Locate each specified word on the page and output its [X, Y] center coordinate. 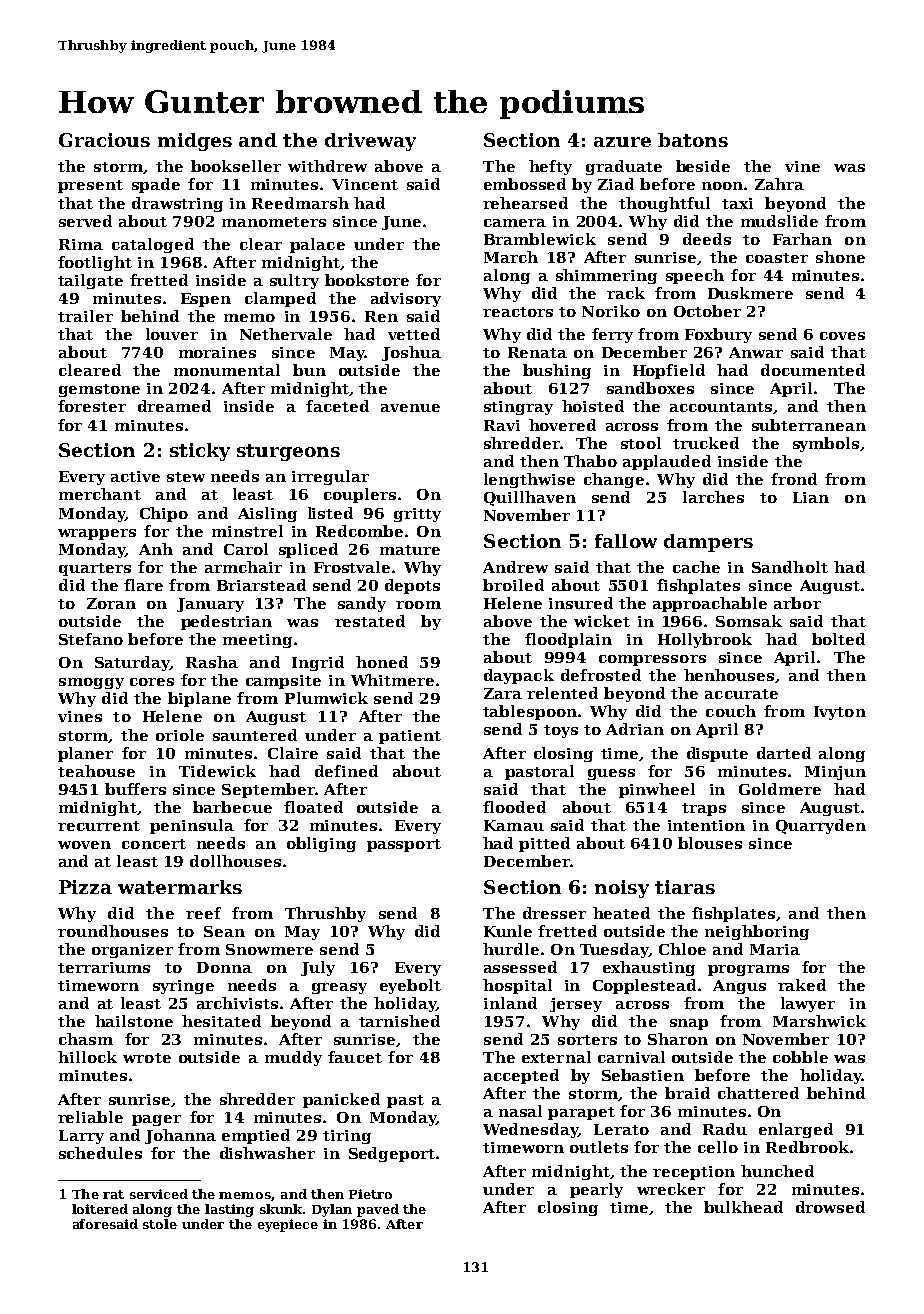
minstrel [247, 531]
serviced [159, 1194]
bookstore [367, 280]
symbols [826, 444]
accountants [721, 407]
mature [410, 550]
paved [378, 1210]
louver [172, 334]
